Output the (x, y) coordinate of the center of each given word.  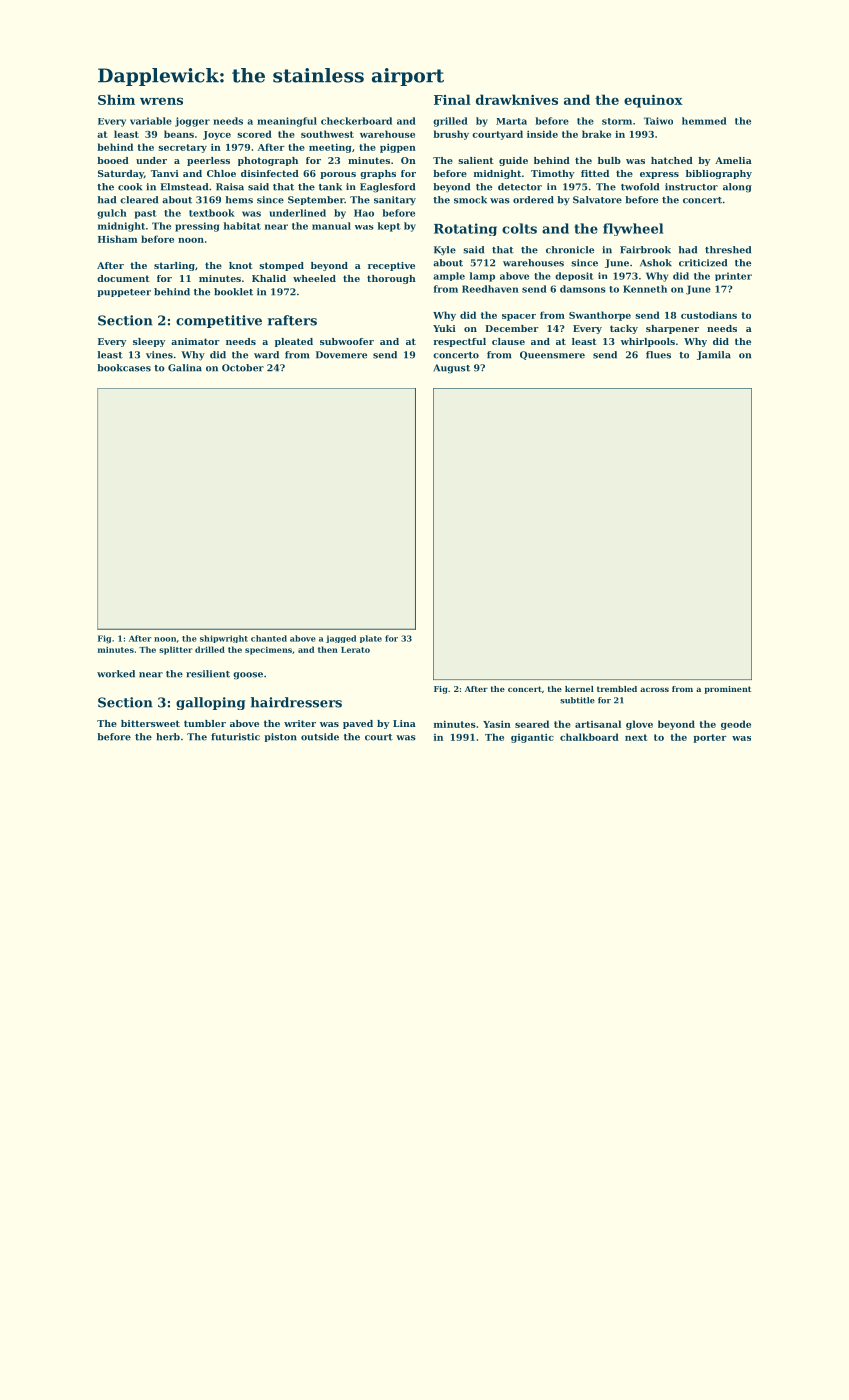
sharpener (672, 329)
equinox (653, 101)
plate (371, 639)
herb (168, 737)
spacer (519, 317)
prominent (728, 690)
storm (617, 121)
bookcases (124, 368)
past (146, 214)
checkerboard (356, 121)
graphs (378, 174)
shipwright (224, 639)
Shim (116, 99)
